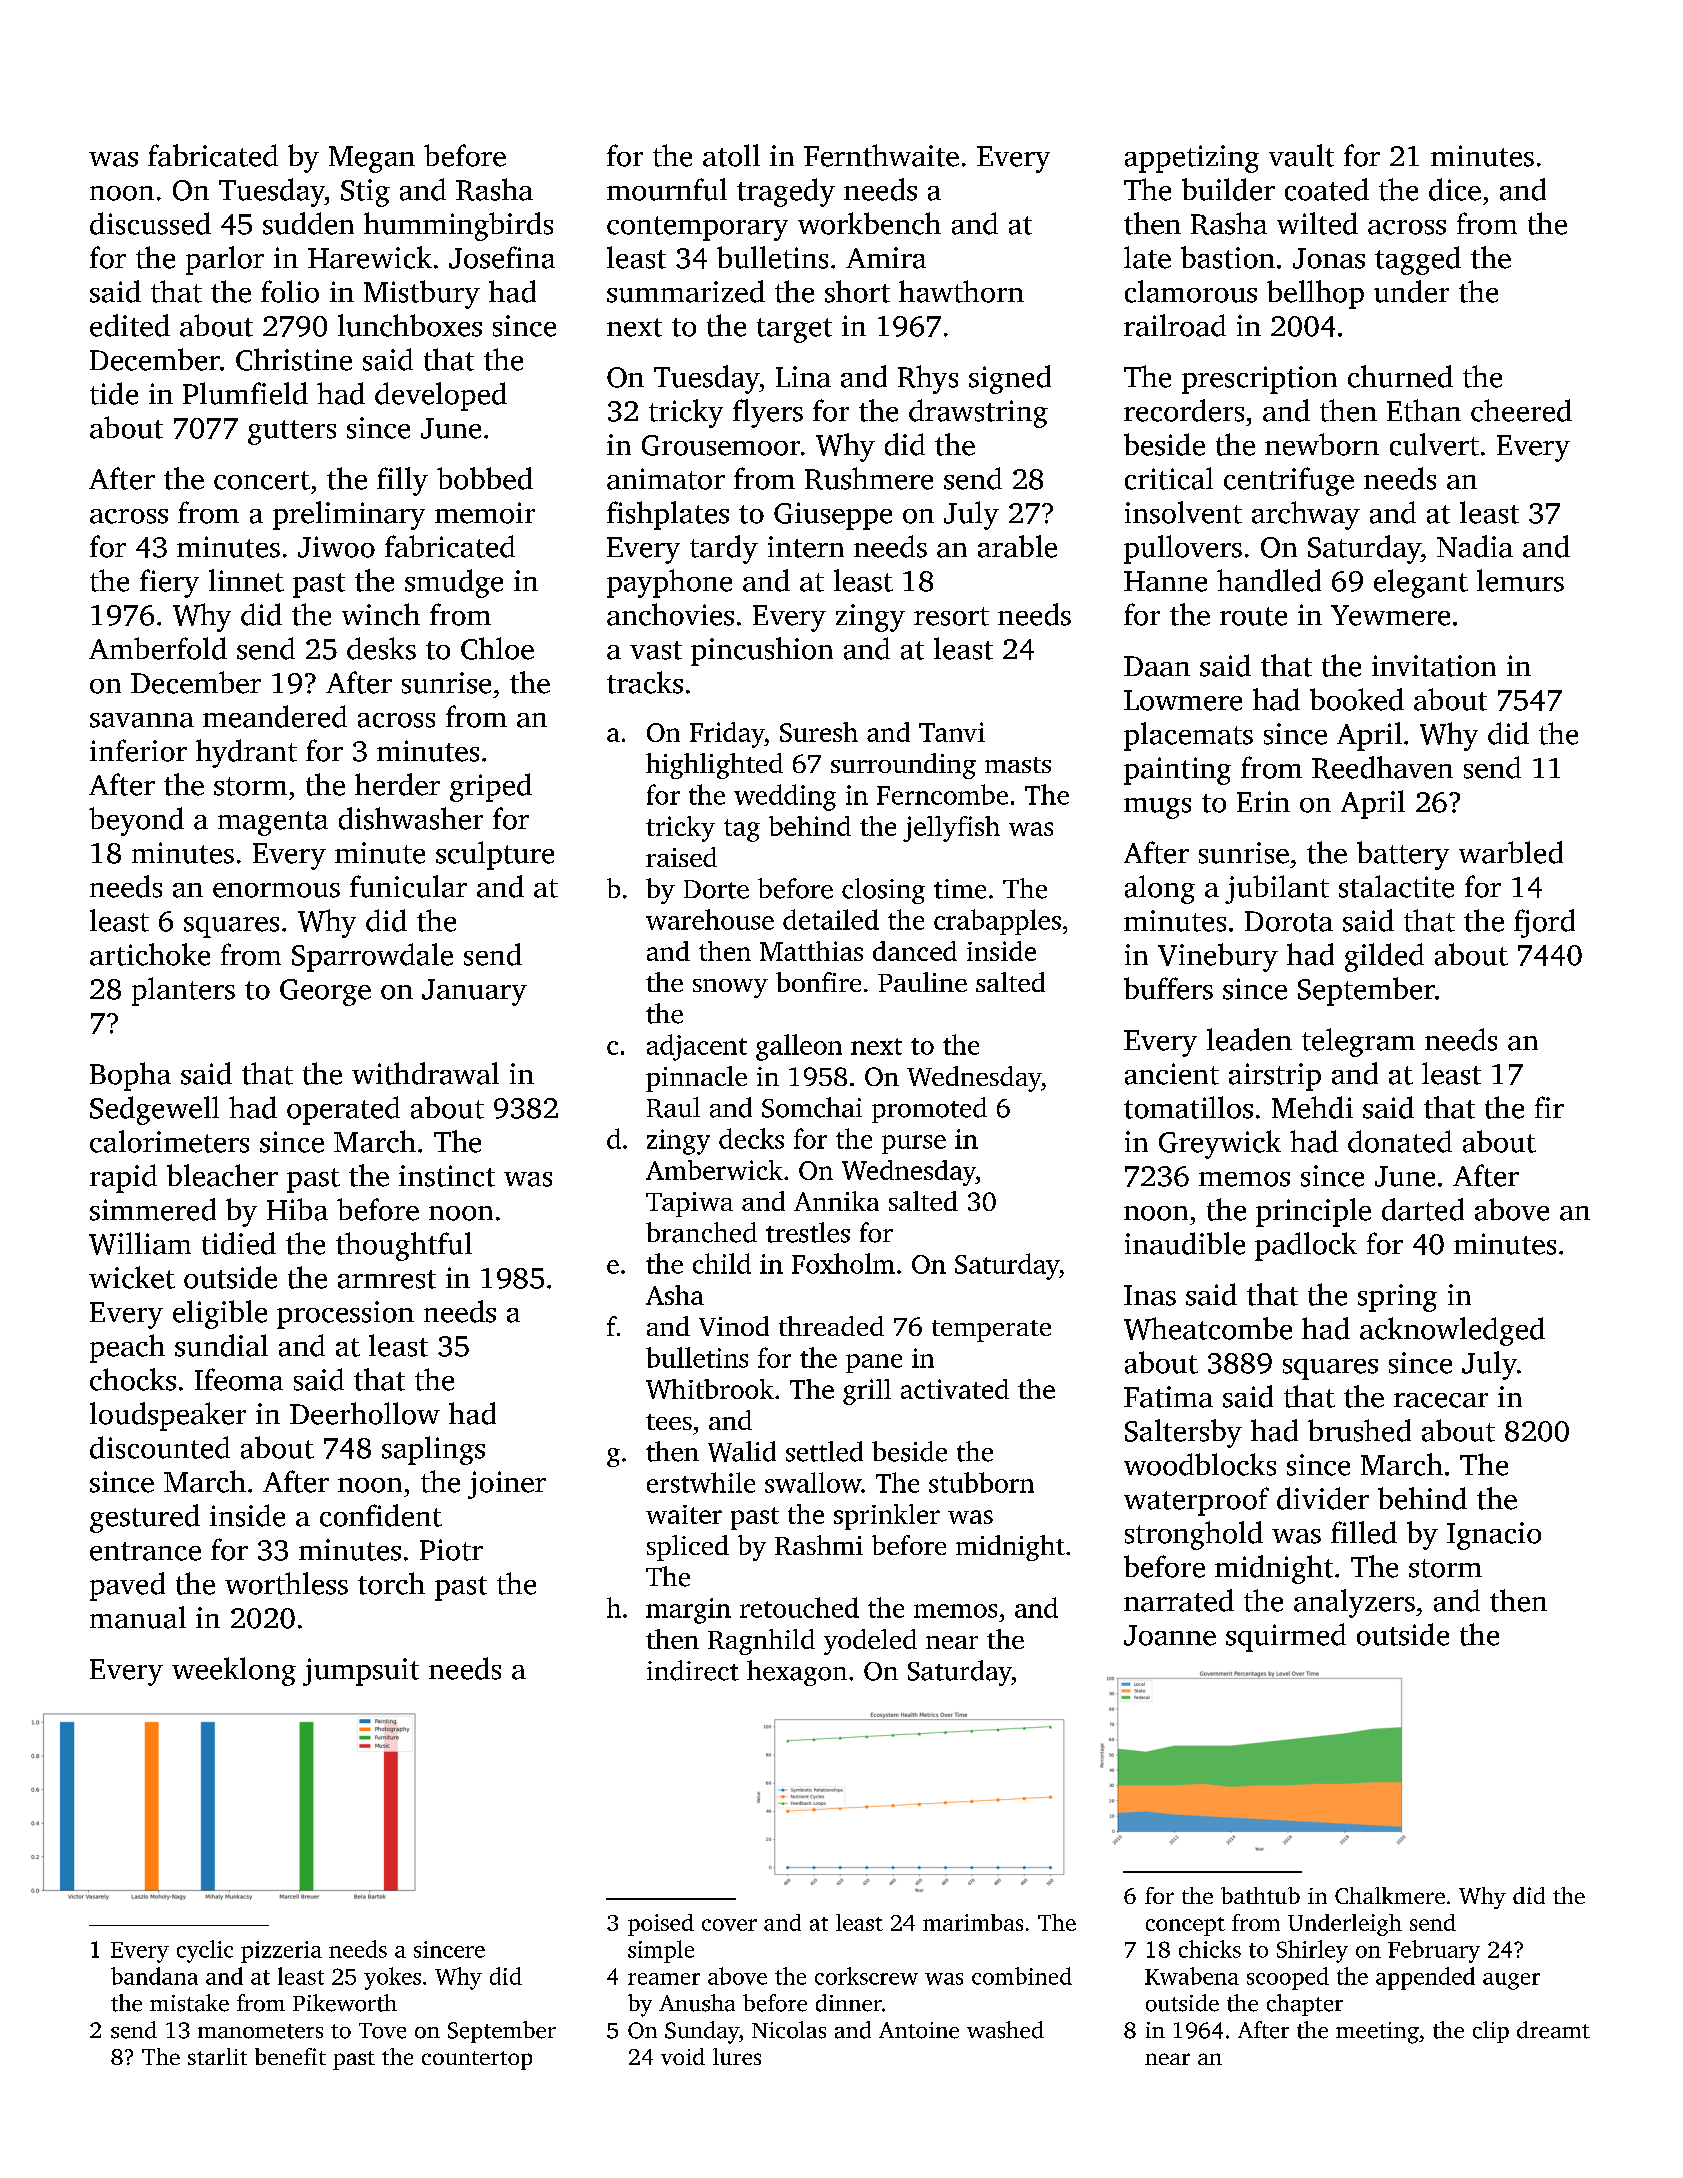  Describe the element at coordinates (1358, 1042) in the page. I see `telegram` at that location.
